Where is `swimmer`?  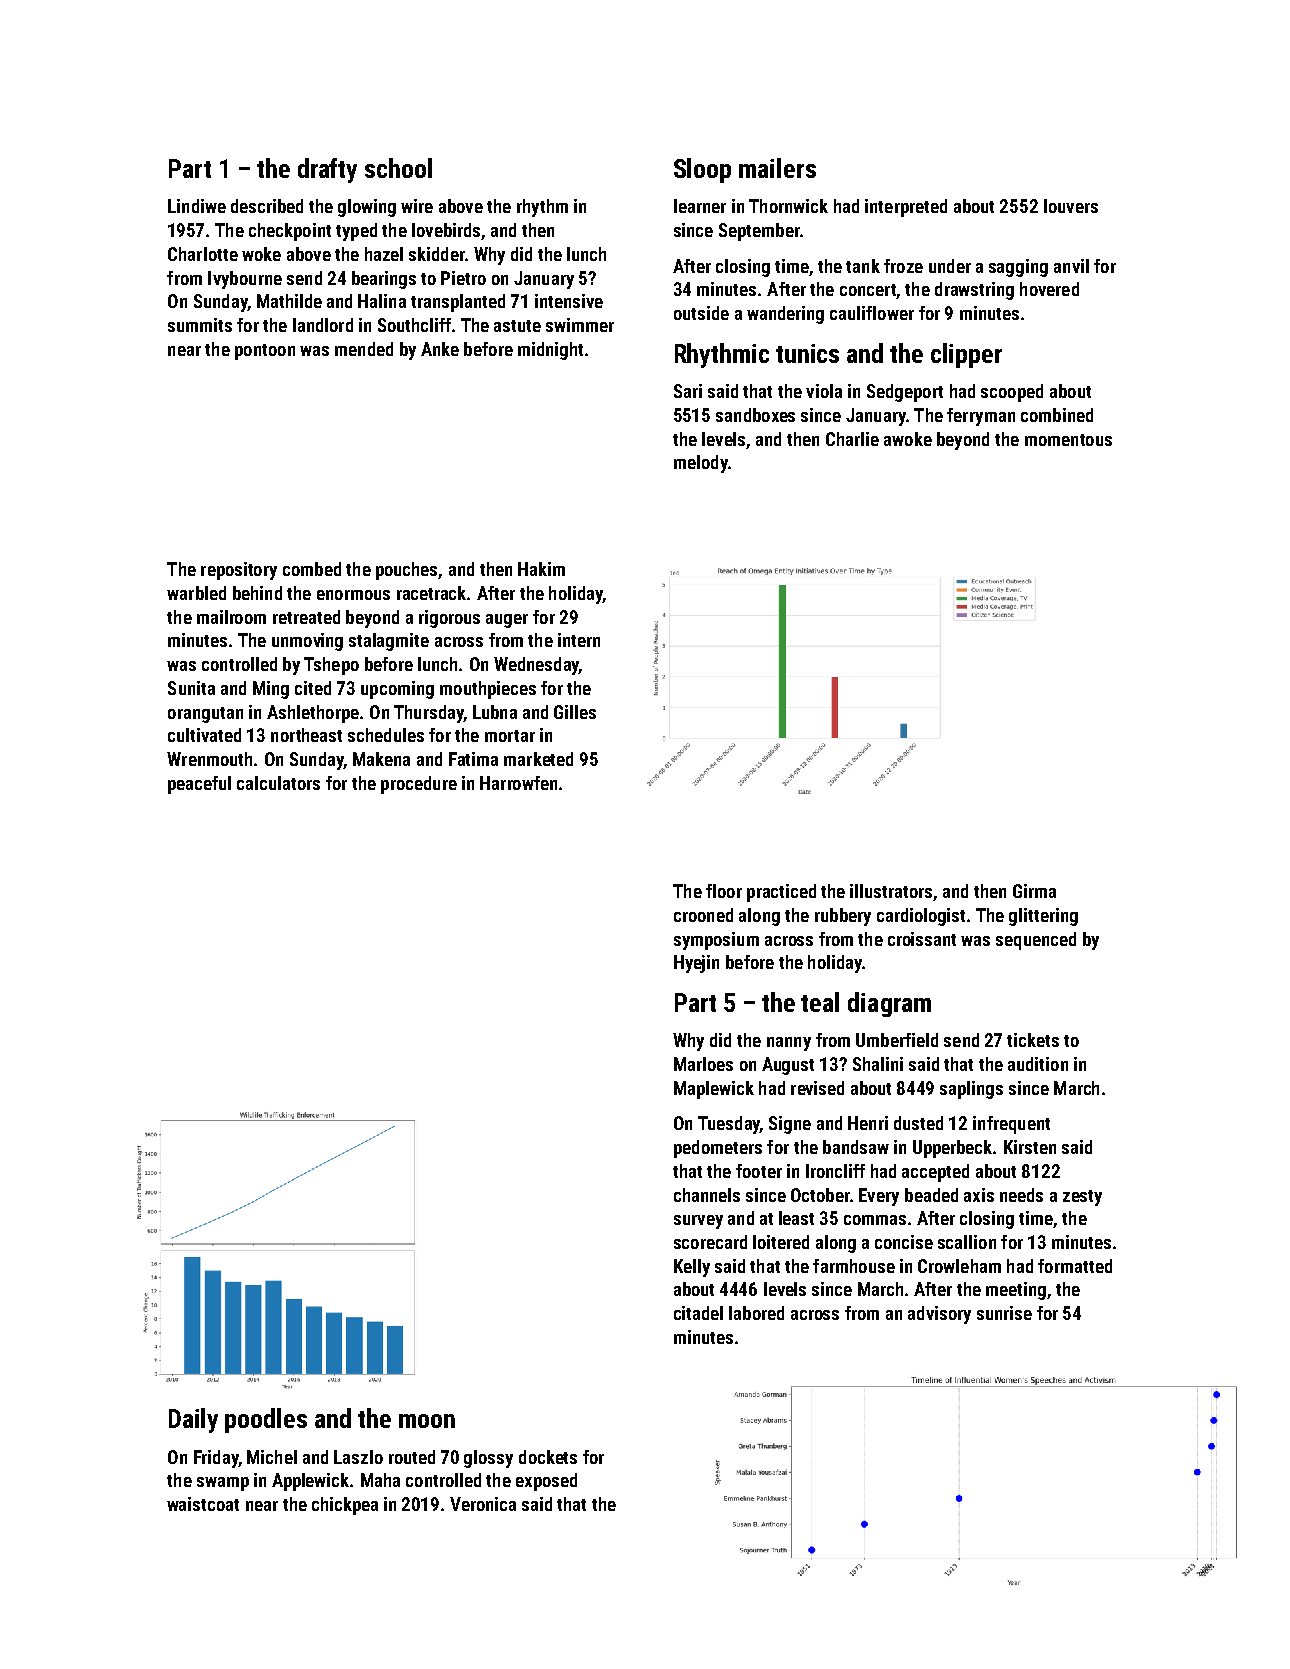
swimmer is located at coordinates (580, 325).
